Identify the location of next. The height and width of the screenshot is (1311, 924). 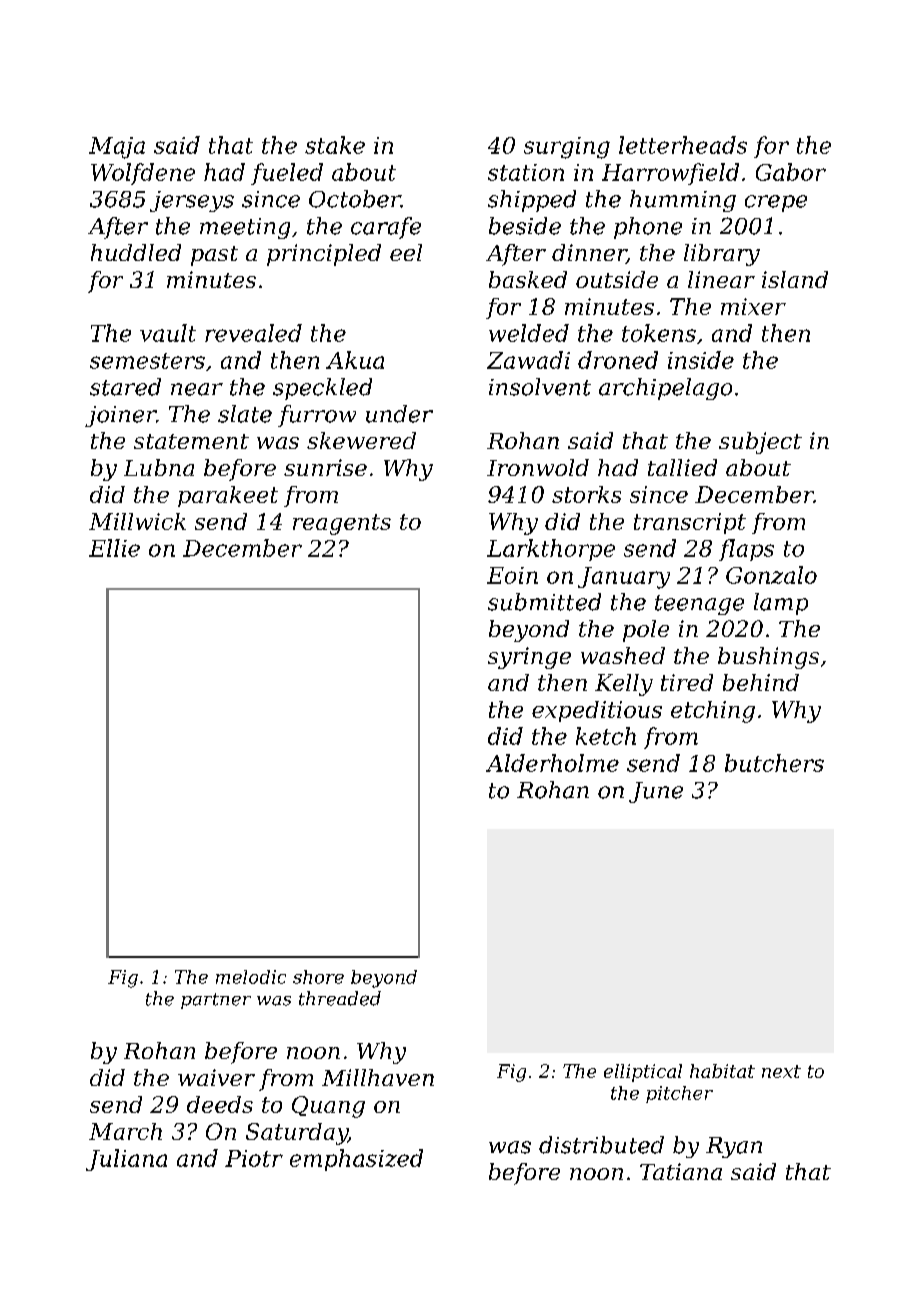
(781, 1071).
